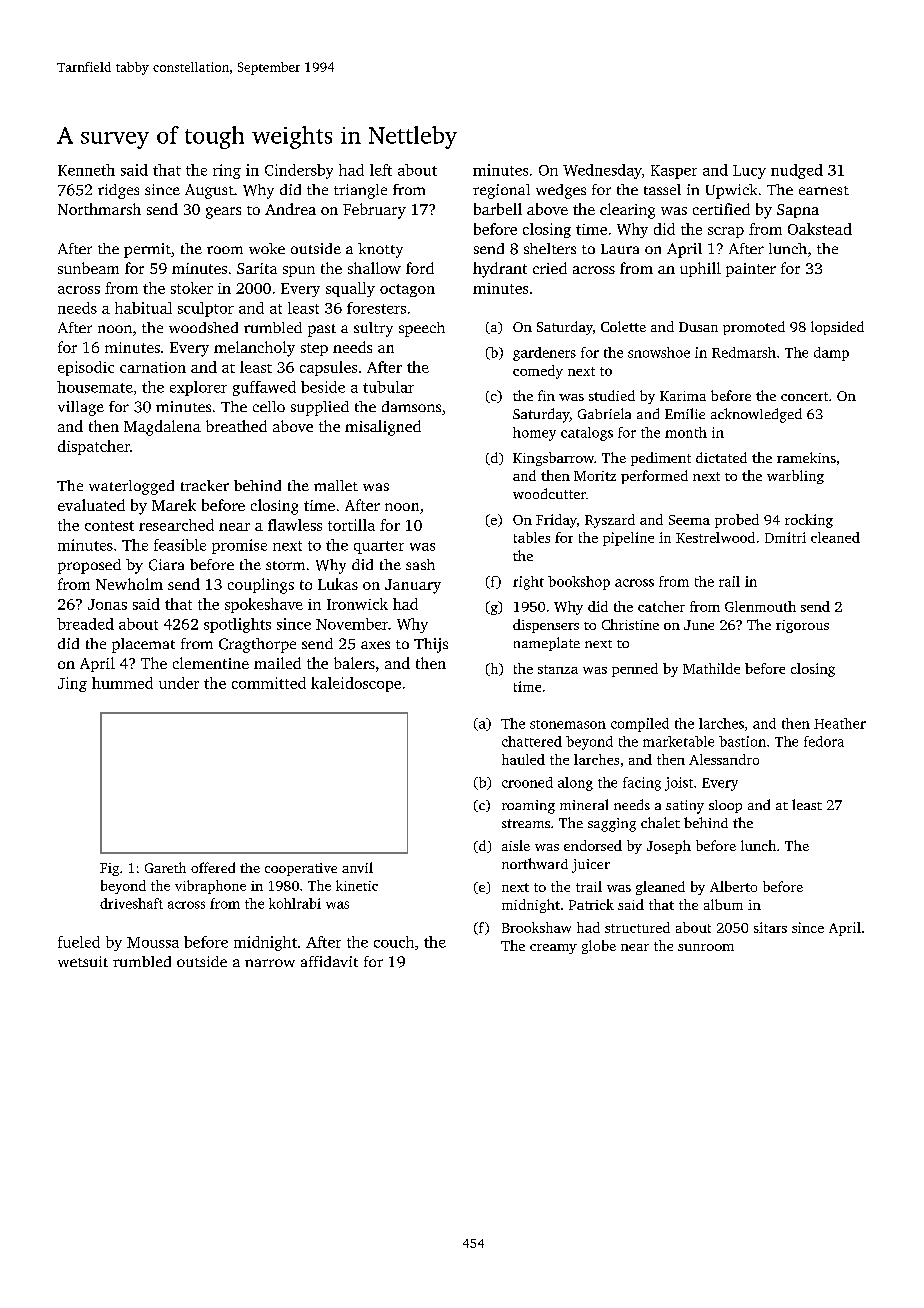  What do you see at coordinates (820, 229) in the image?
I see `Oakstead` at bounding box center [820, 229].
